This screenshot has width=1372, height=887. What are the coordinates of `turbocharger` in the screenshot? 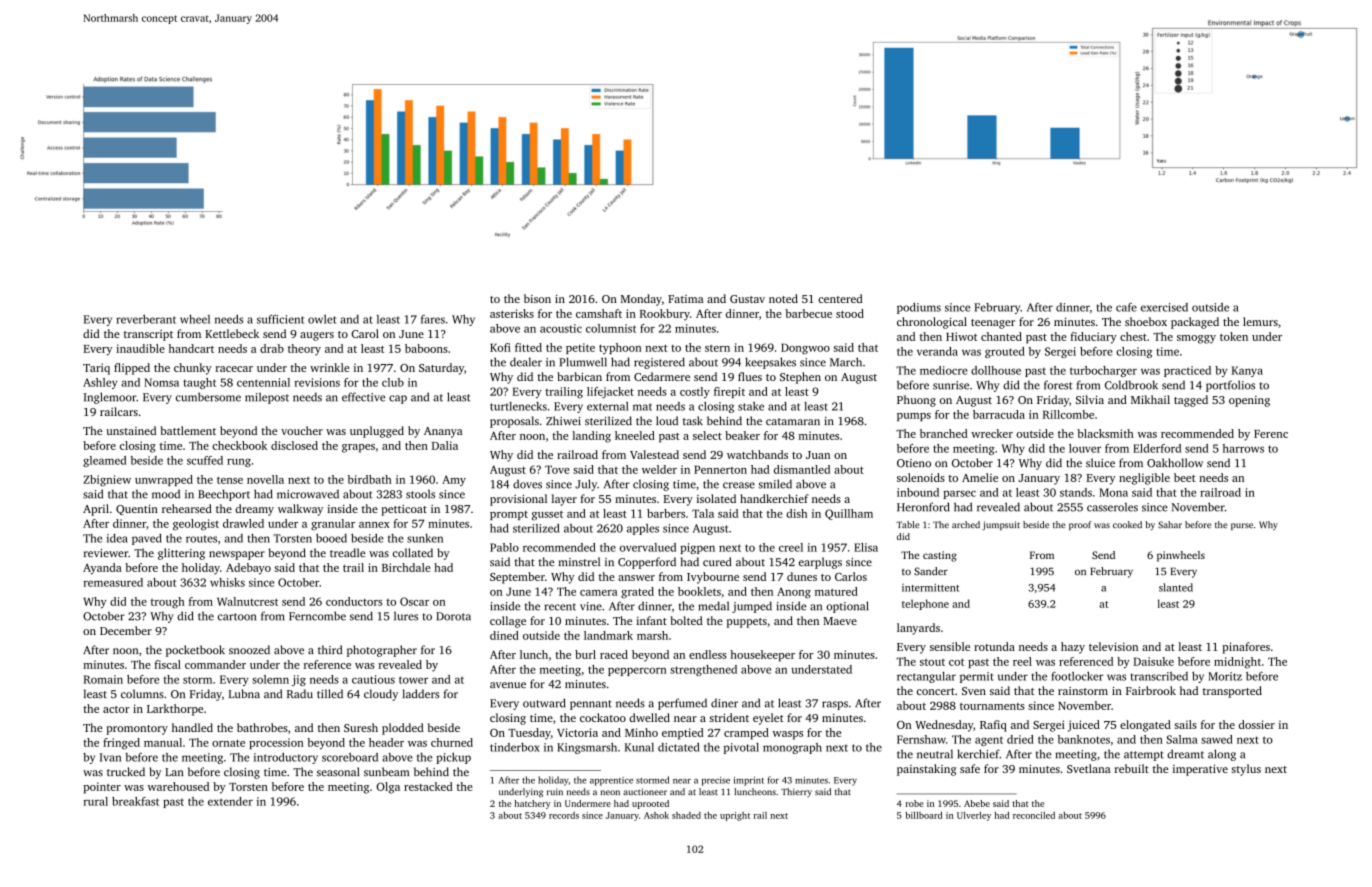 It's located at (1103, 371).
